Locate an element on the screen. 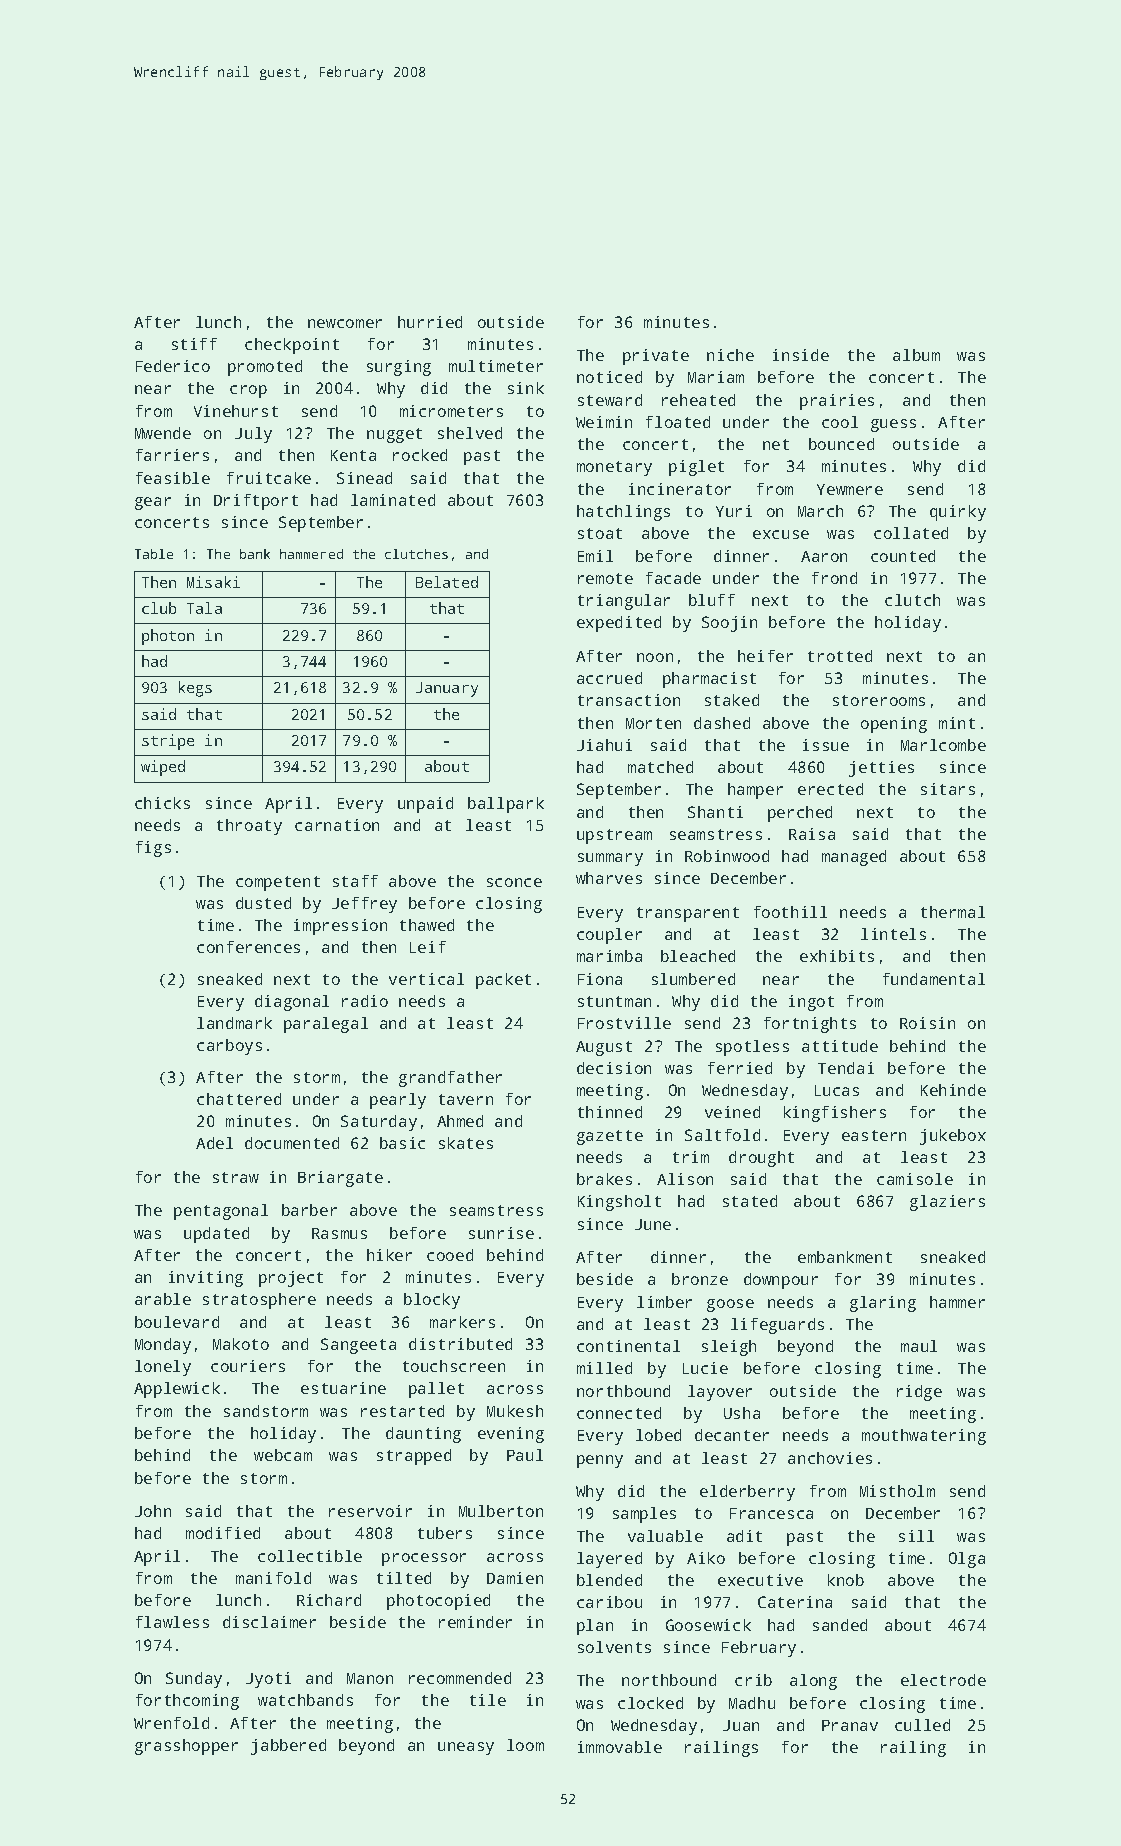 This screenshot has width=1121, height=1846. stiff is located at coordinates (194, 344).
